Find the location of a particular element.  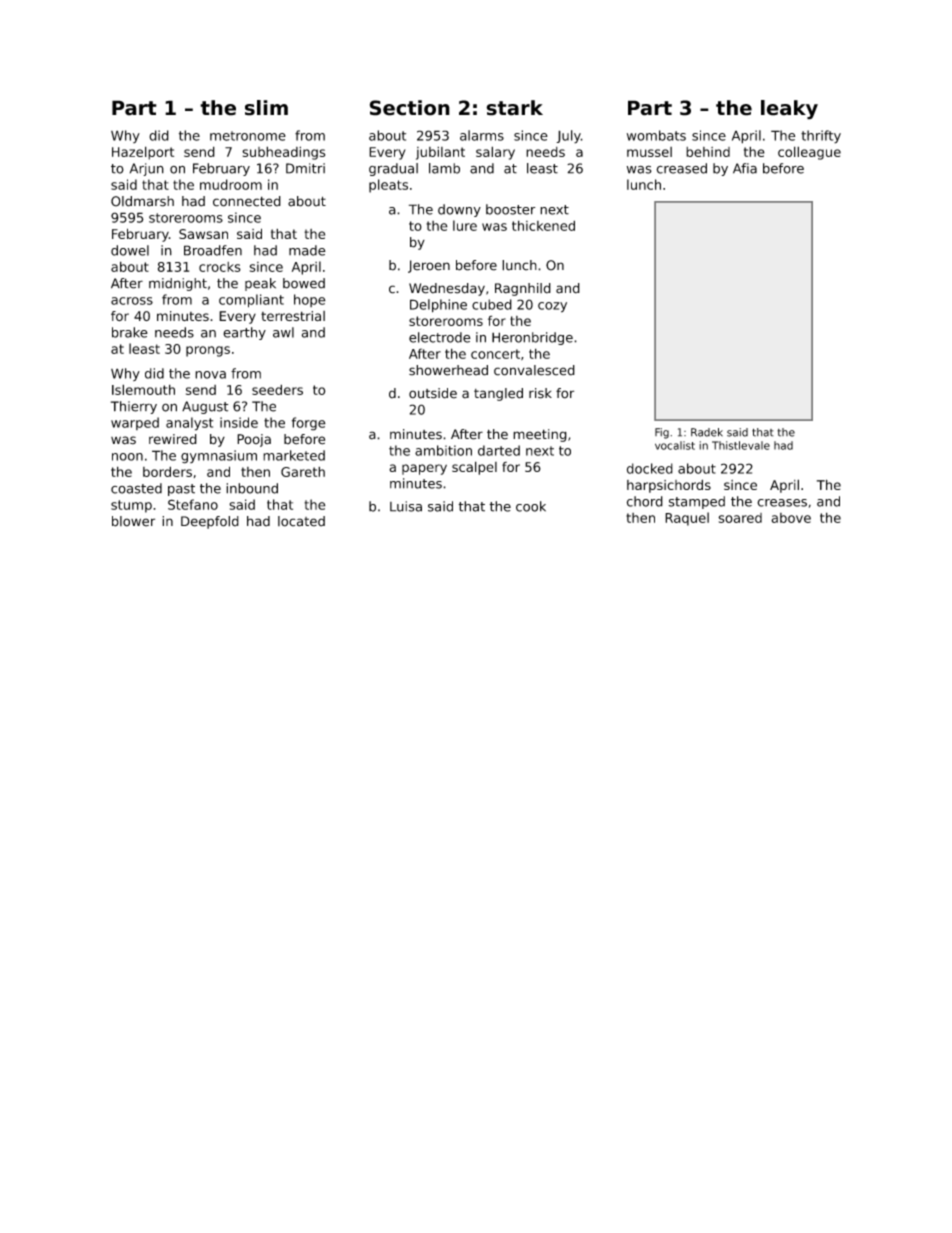

thickened is located at coordinates (543, 225).
